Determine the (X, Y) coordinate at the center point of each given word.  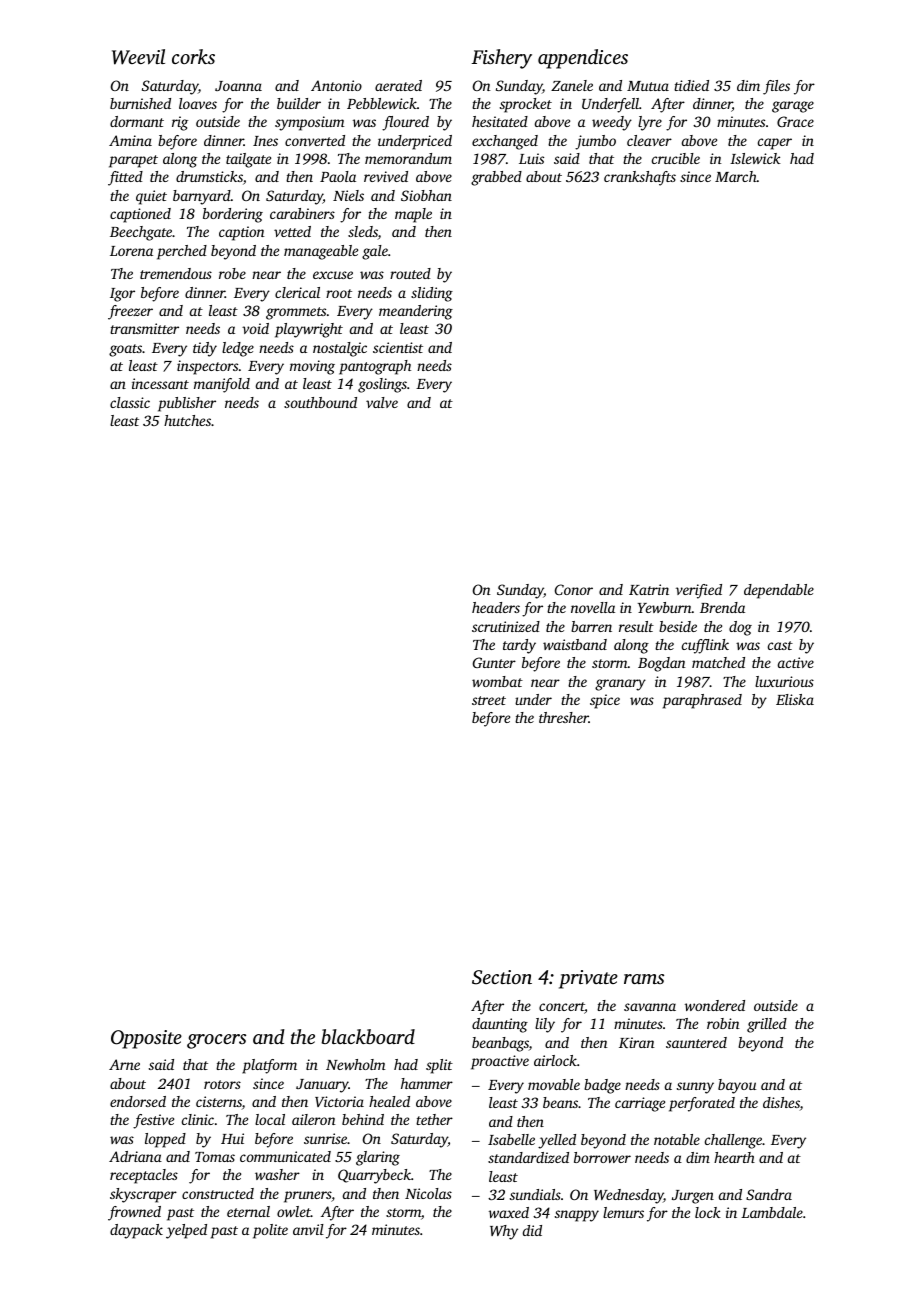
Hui (232, 1138)
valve (382, 402)
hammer (427, 1083)
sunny (695, 1088)
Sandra (769, 1194)
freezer (130, 312)
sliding (432, 294)
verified (699, 591)
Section (502, 977)
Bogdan (662, 664)
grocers (216, 1041)
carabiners (302, 213)
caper (775, 144)
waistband (575, 644)
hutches (187, 420)
